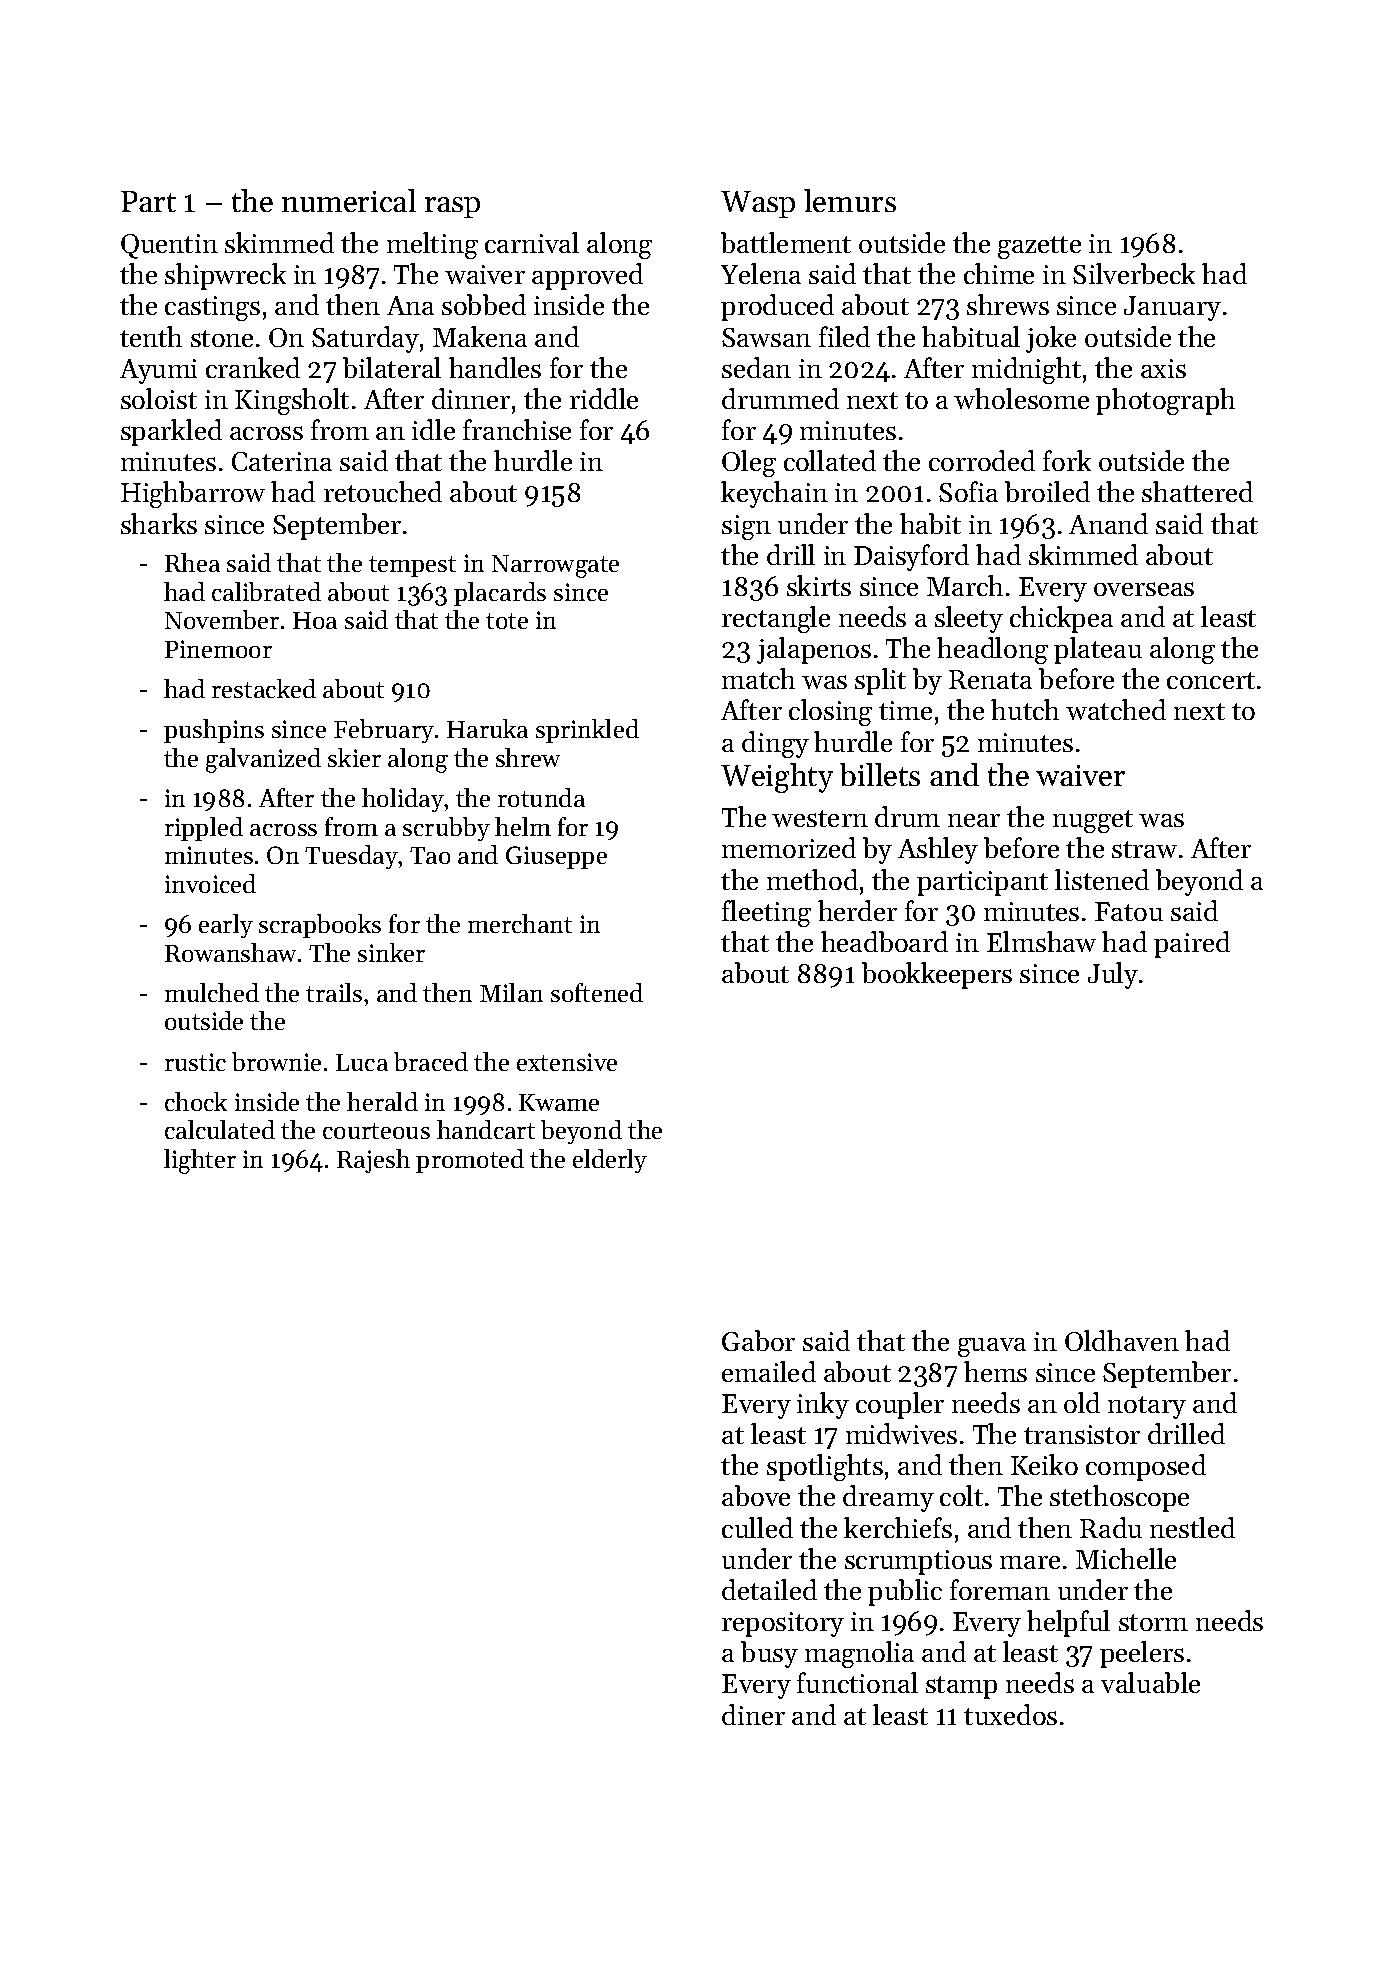 This screenshot has width=1386, height=1969. I want to click on trails, so click(334, 992).
